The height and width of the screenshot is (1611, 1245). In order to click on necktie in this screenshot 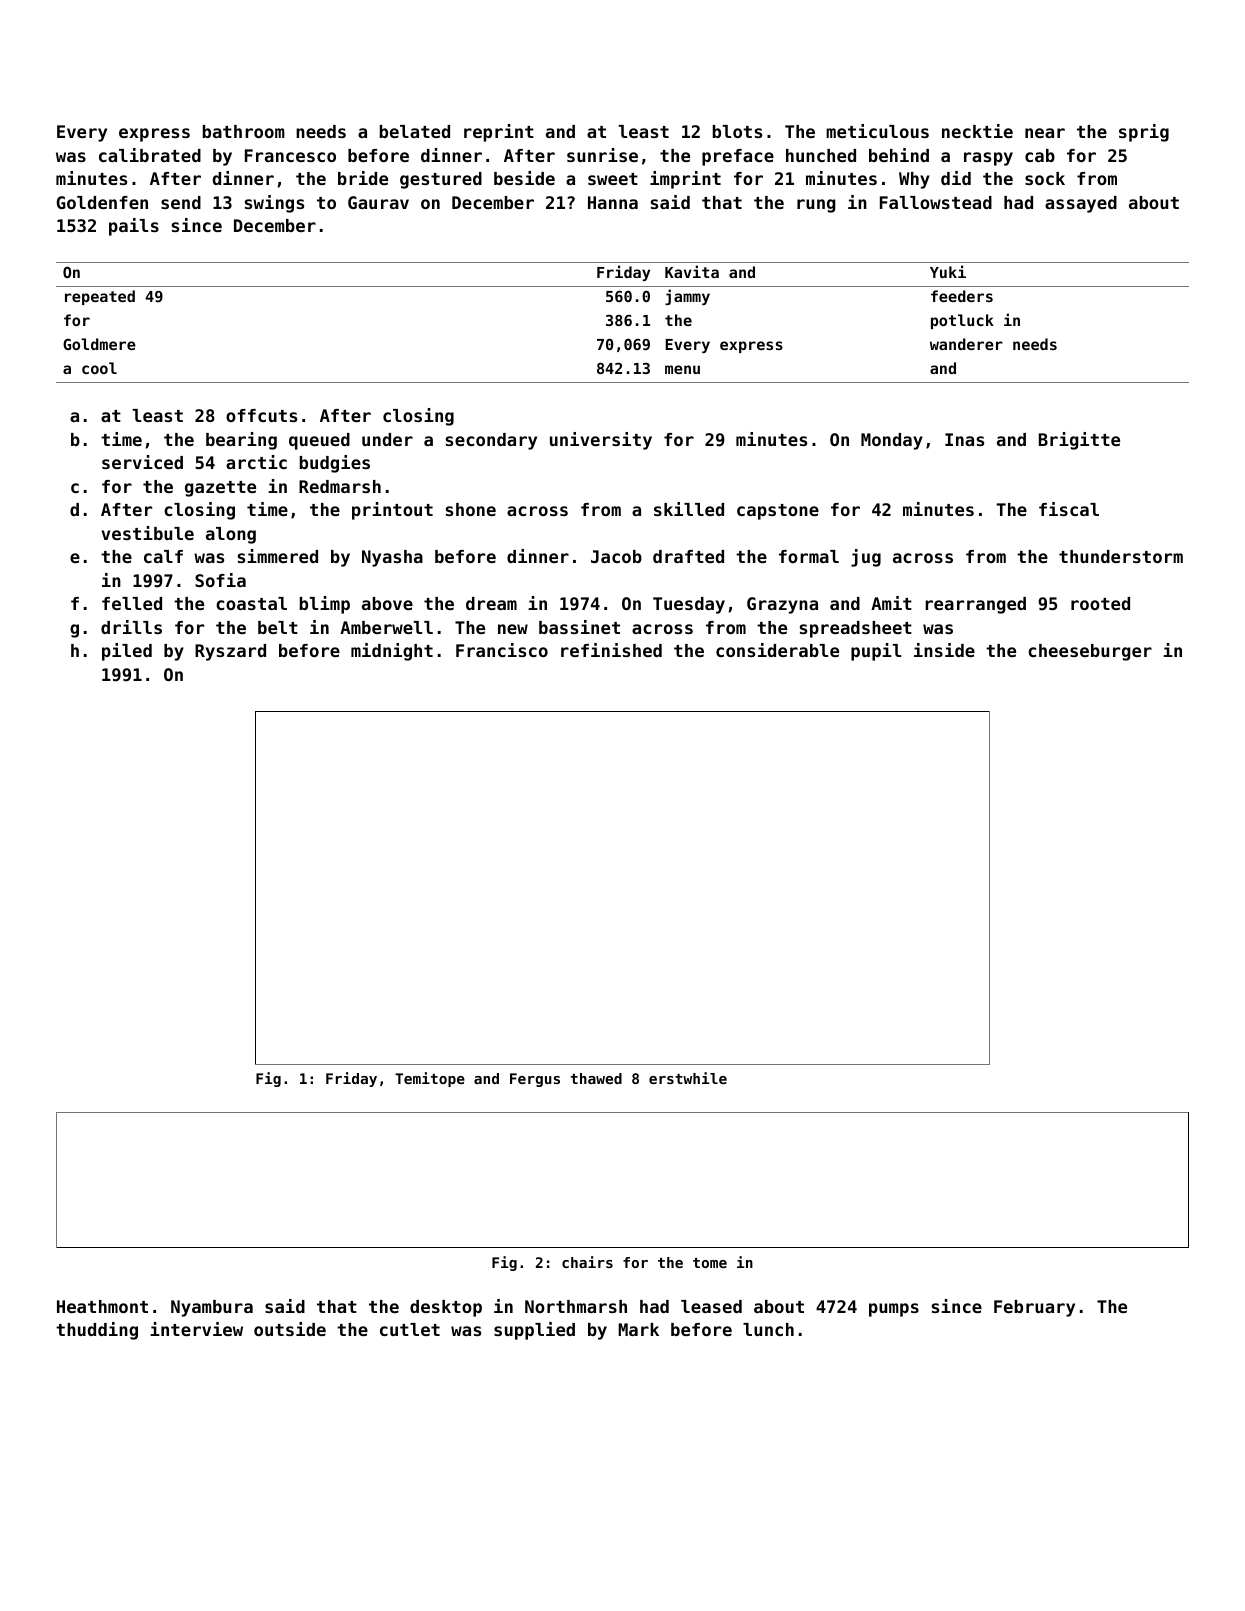, I will do `click(977, 131)`.
